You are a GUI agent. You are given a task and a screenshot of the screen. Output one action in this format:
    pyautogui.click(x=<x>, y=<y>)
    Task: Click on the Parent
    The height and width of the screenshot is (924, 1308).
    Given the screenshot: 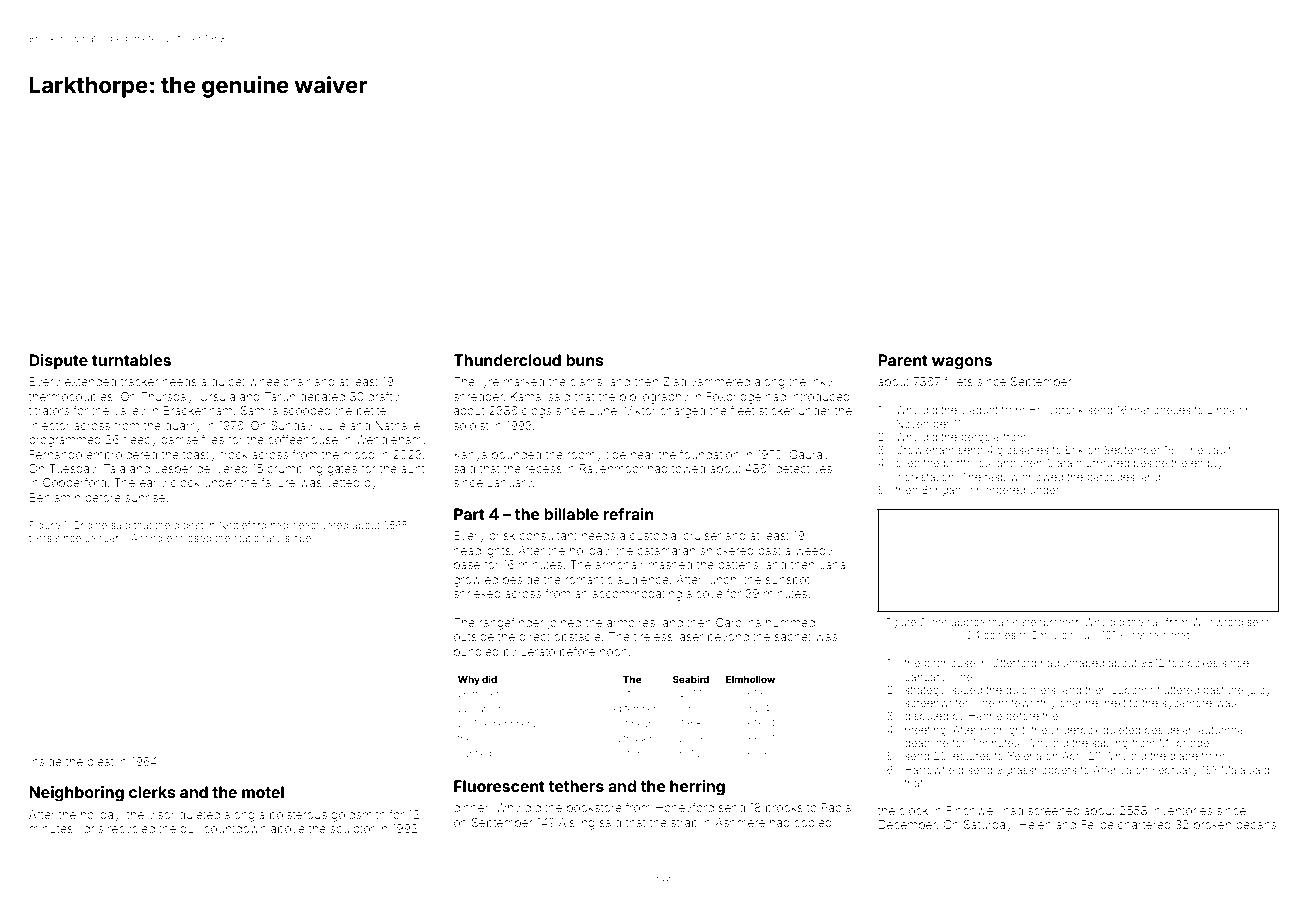 What is the action you would take?
    pyautogui.click(x=903, y=360)
